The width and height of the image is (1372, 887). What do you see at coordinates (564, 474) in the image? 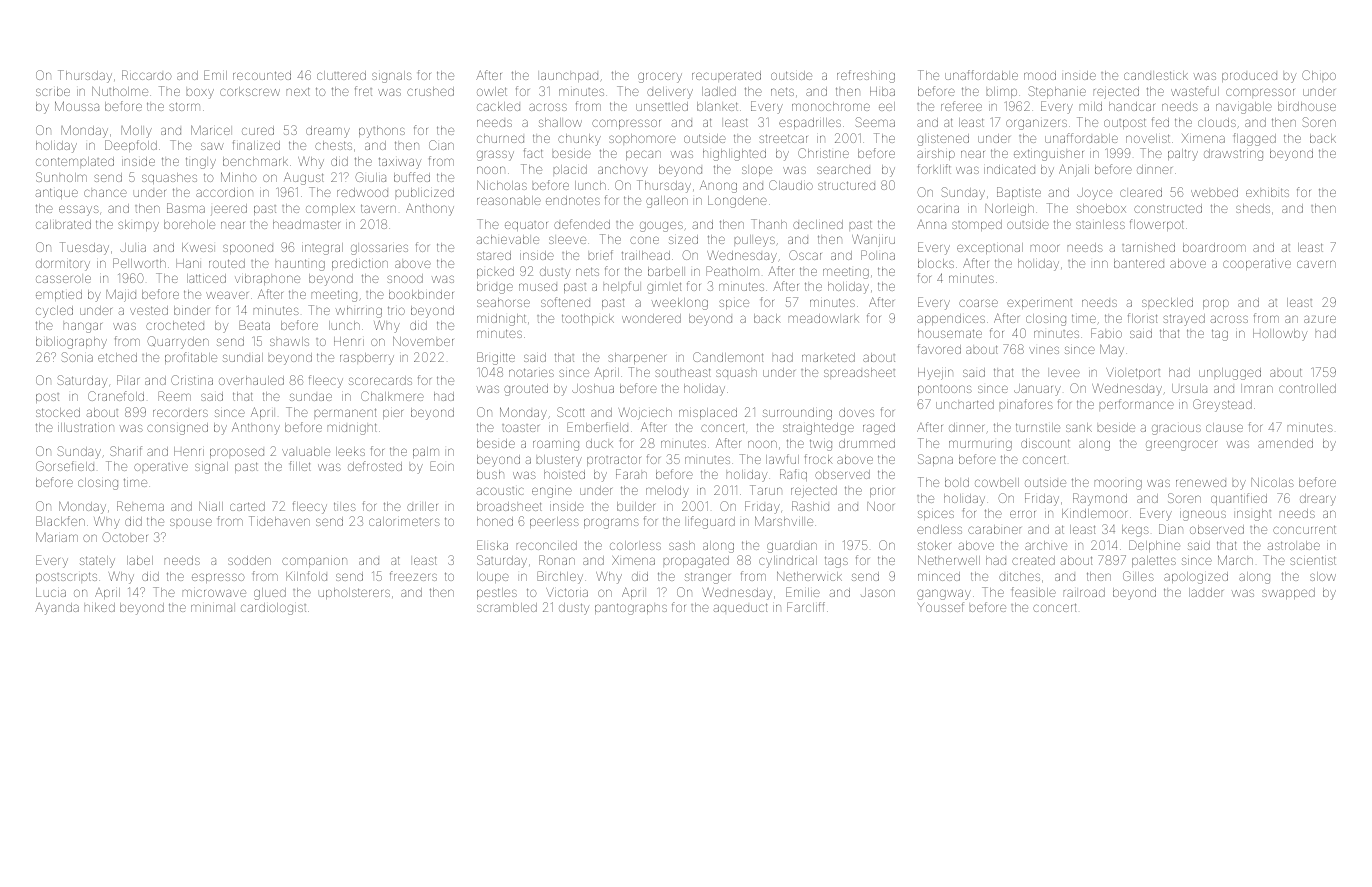
I see `hoisted` at bounding box center [564, 474].
